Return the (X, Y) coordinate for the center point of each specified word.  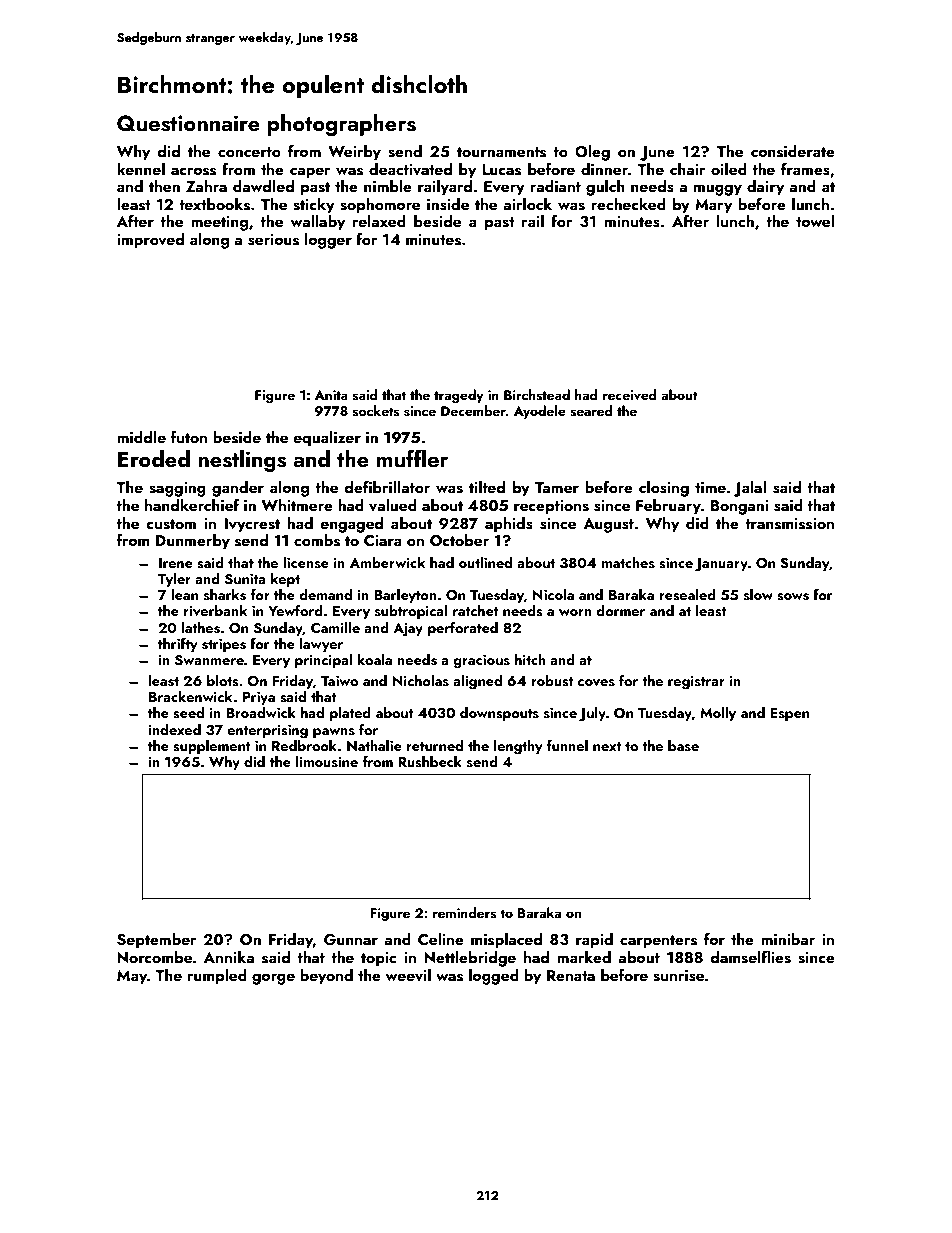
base (683, 746)
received (630, 394)
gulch (605, 188)
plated (350, 714)
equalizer (327, 439)
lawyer (321, 645)
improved (150, 241)
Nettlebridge (470, 959)
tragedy (459, 396)
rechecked (628, 204)
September (156, 941)
